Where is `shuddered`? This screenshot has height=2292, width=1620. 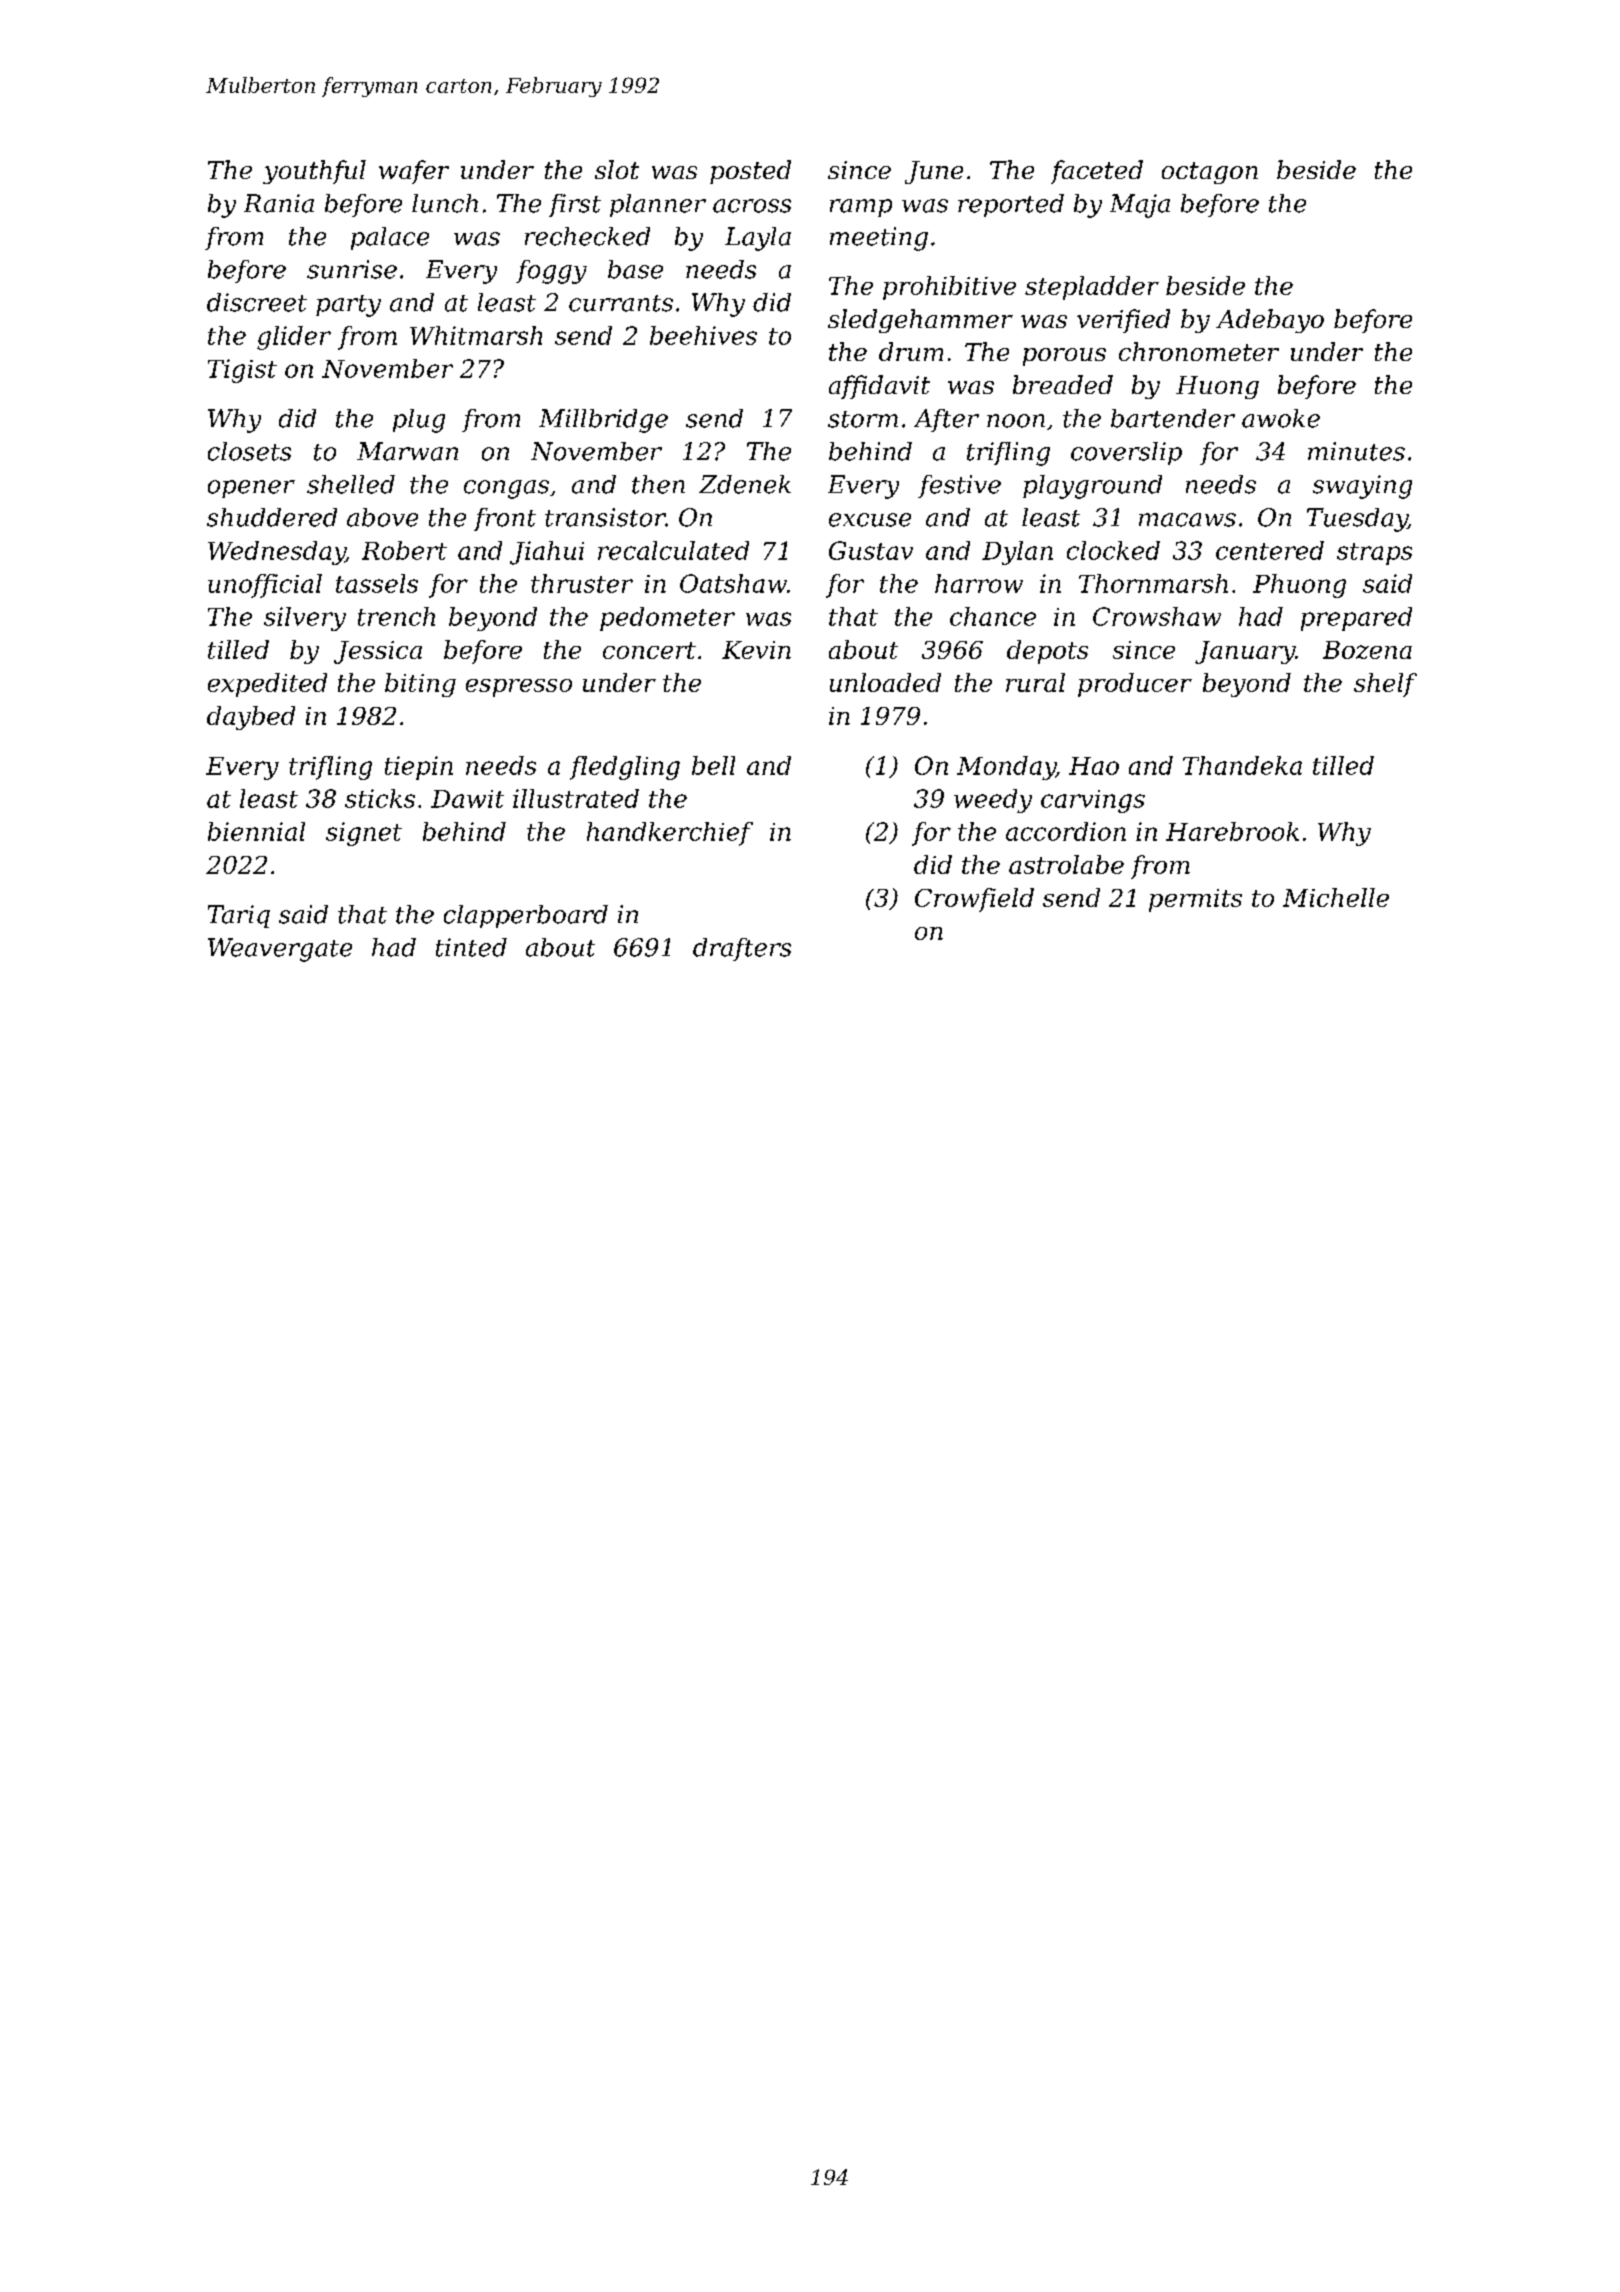
shuddered is located at coordinates (272, 517).
